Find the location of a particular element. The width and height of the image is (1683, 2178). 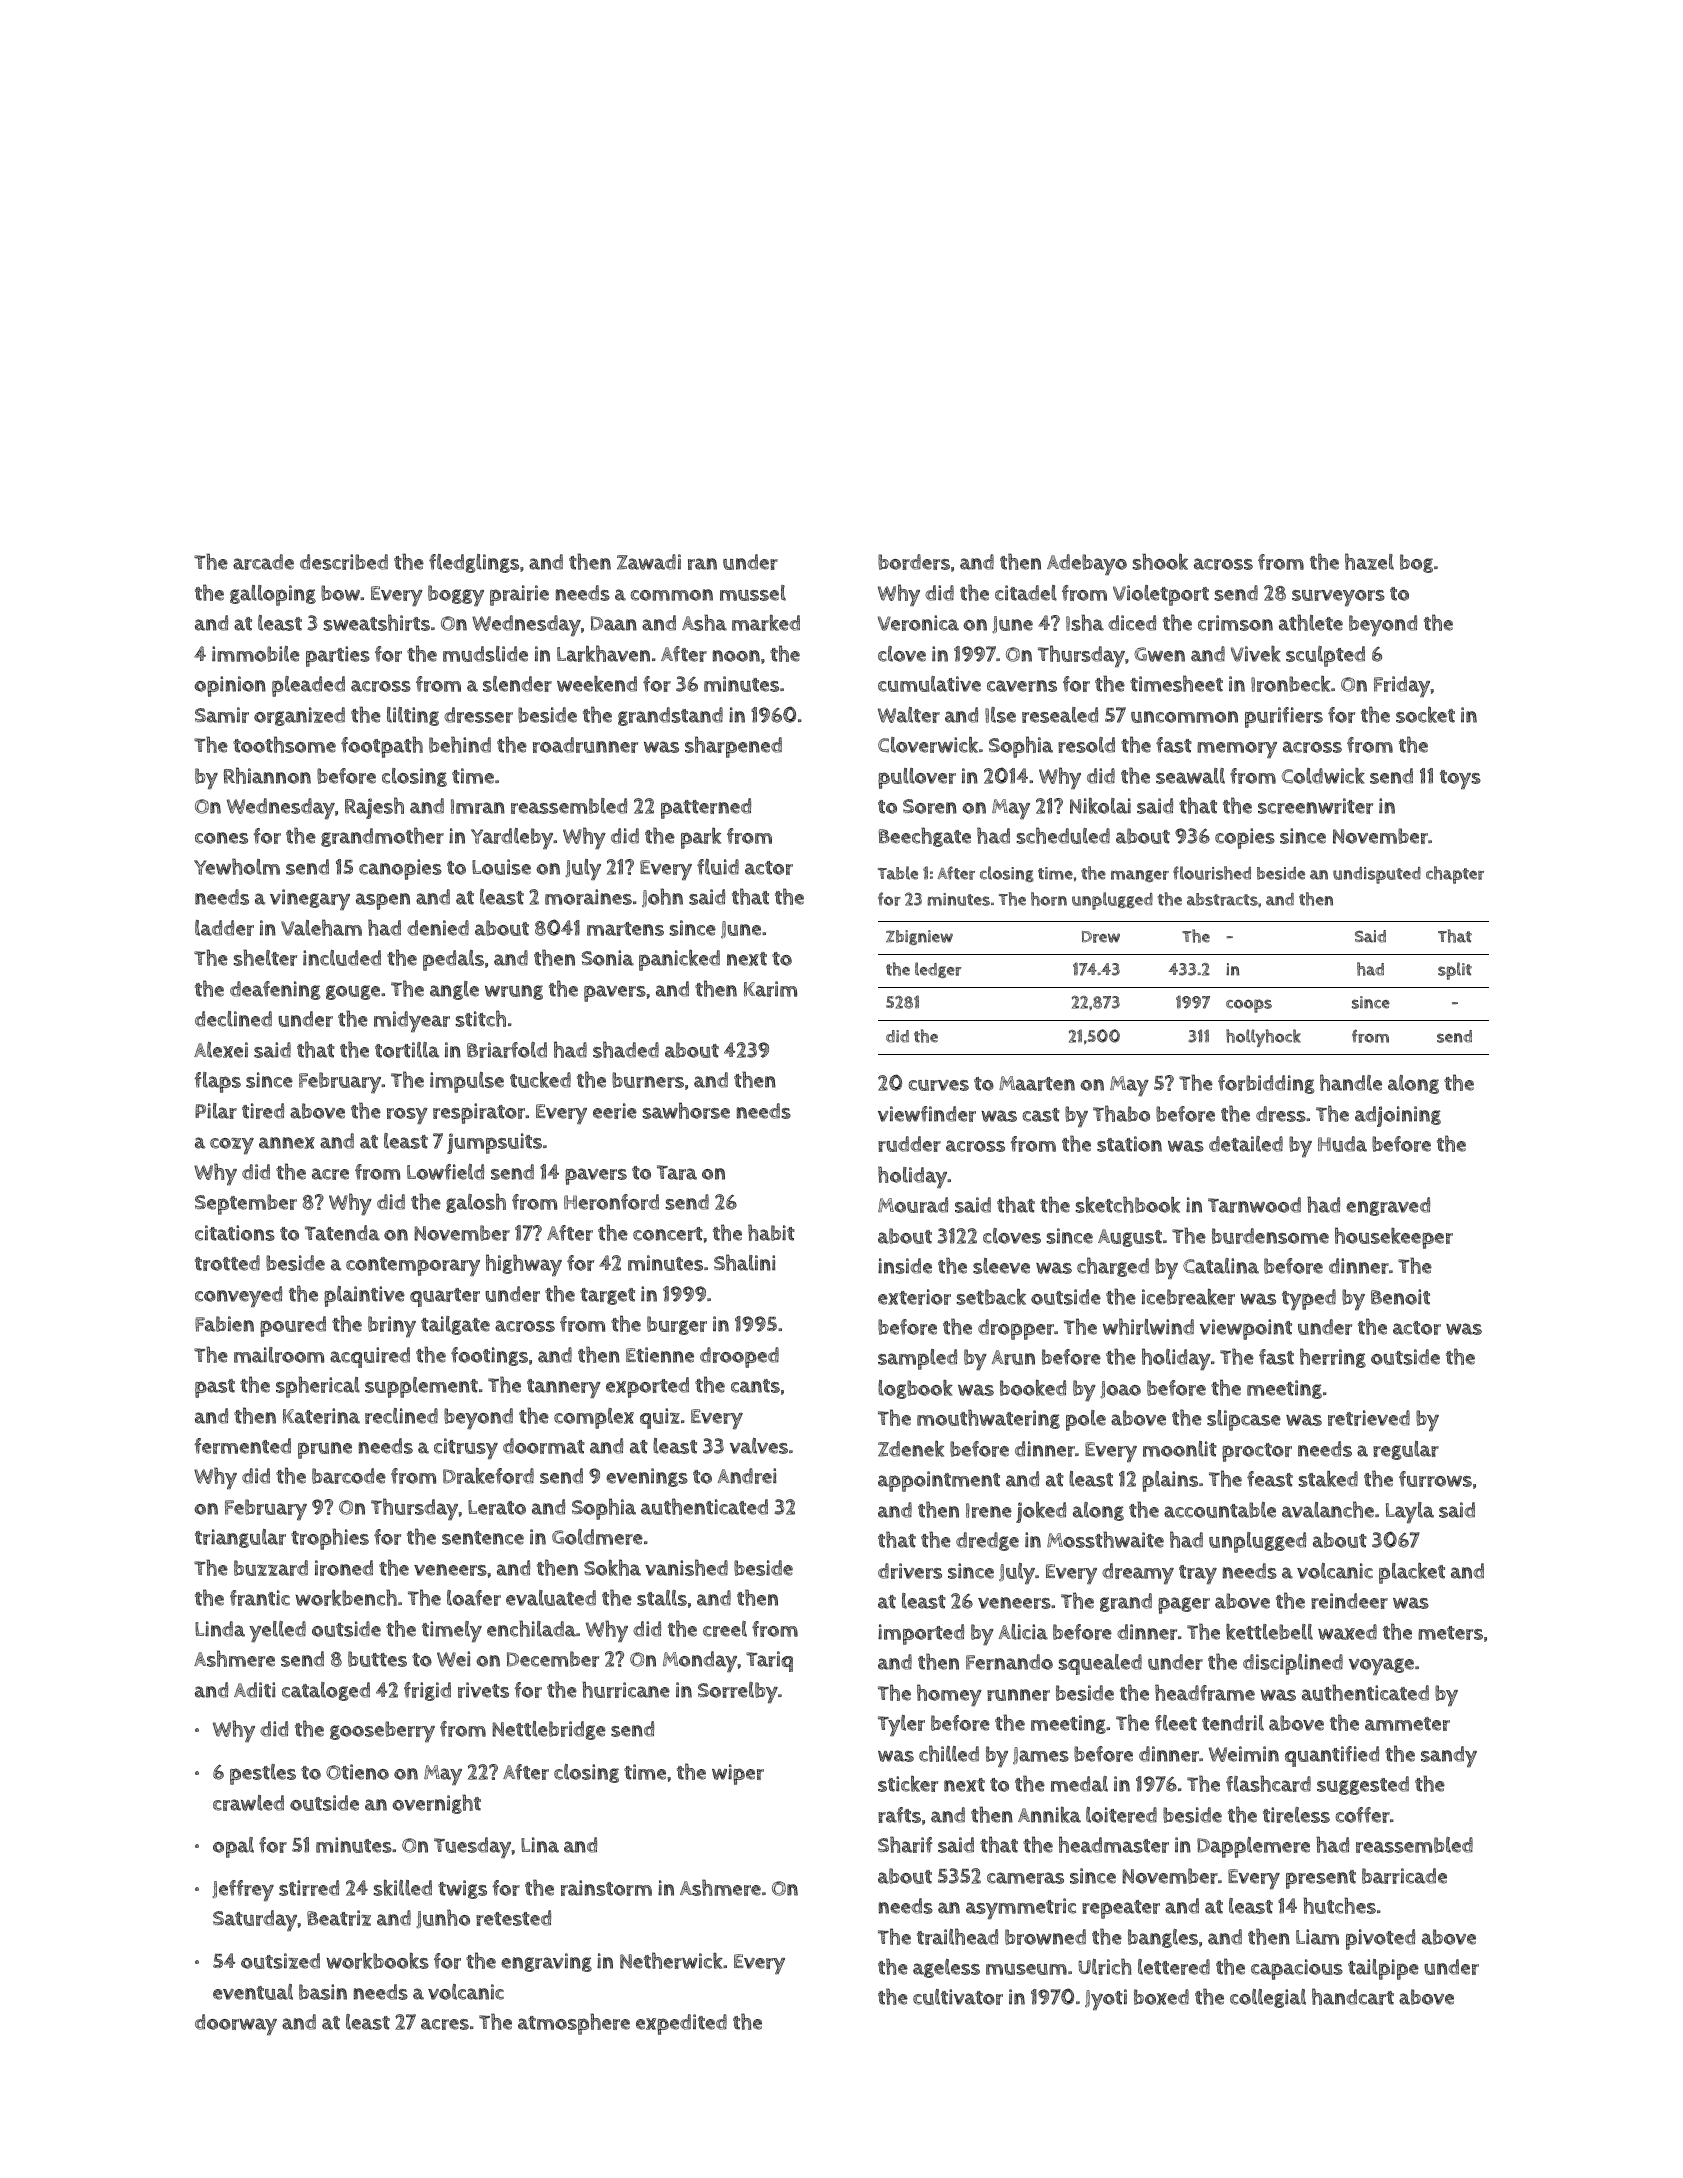

shelter is located at coordinates (265, 957).
